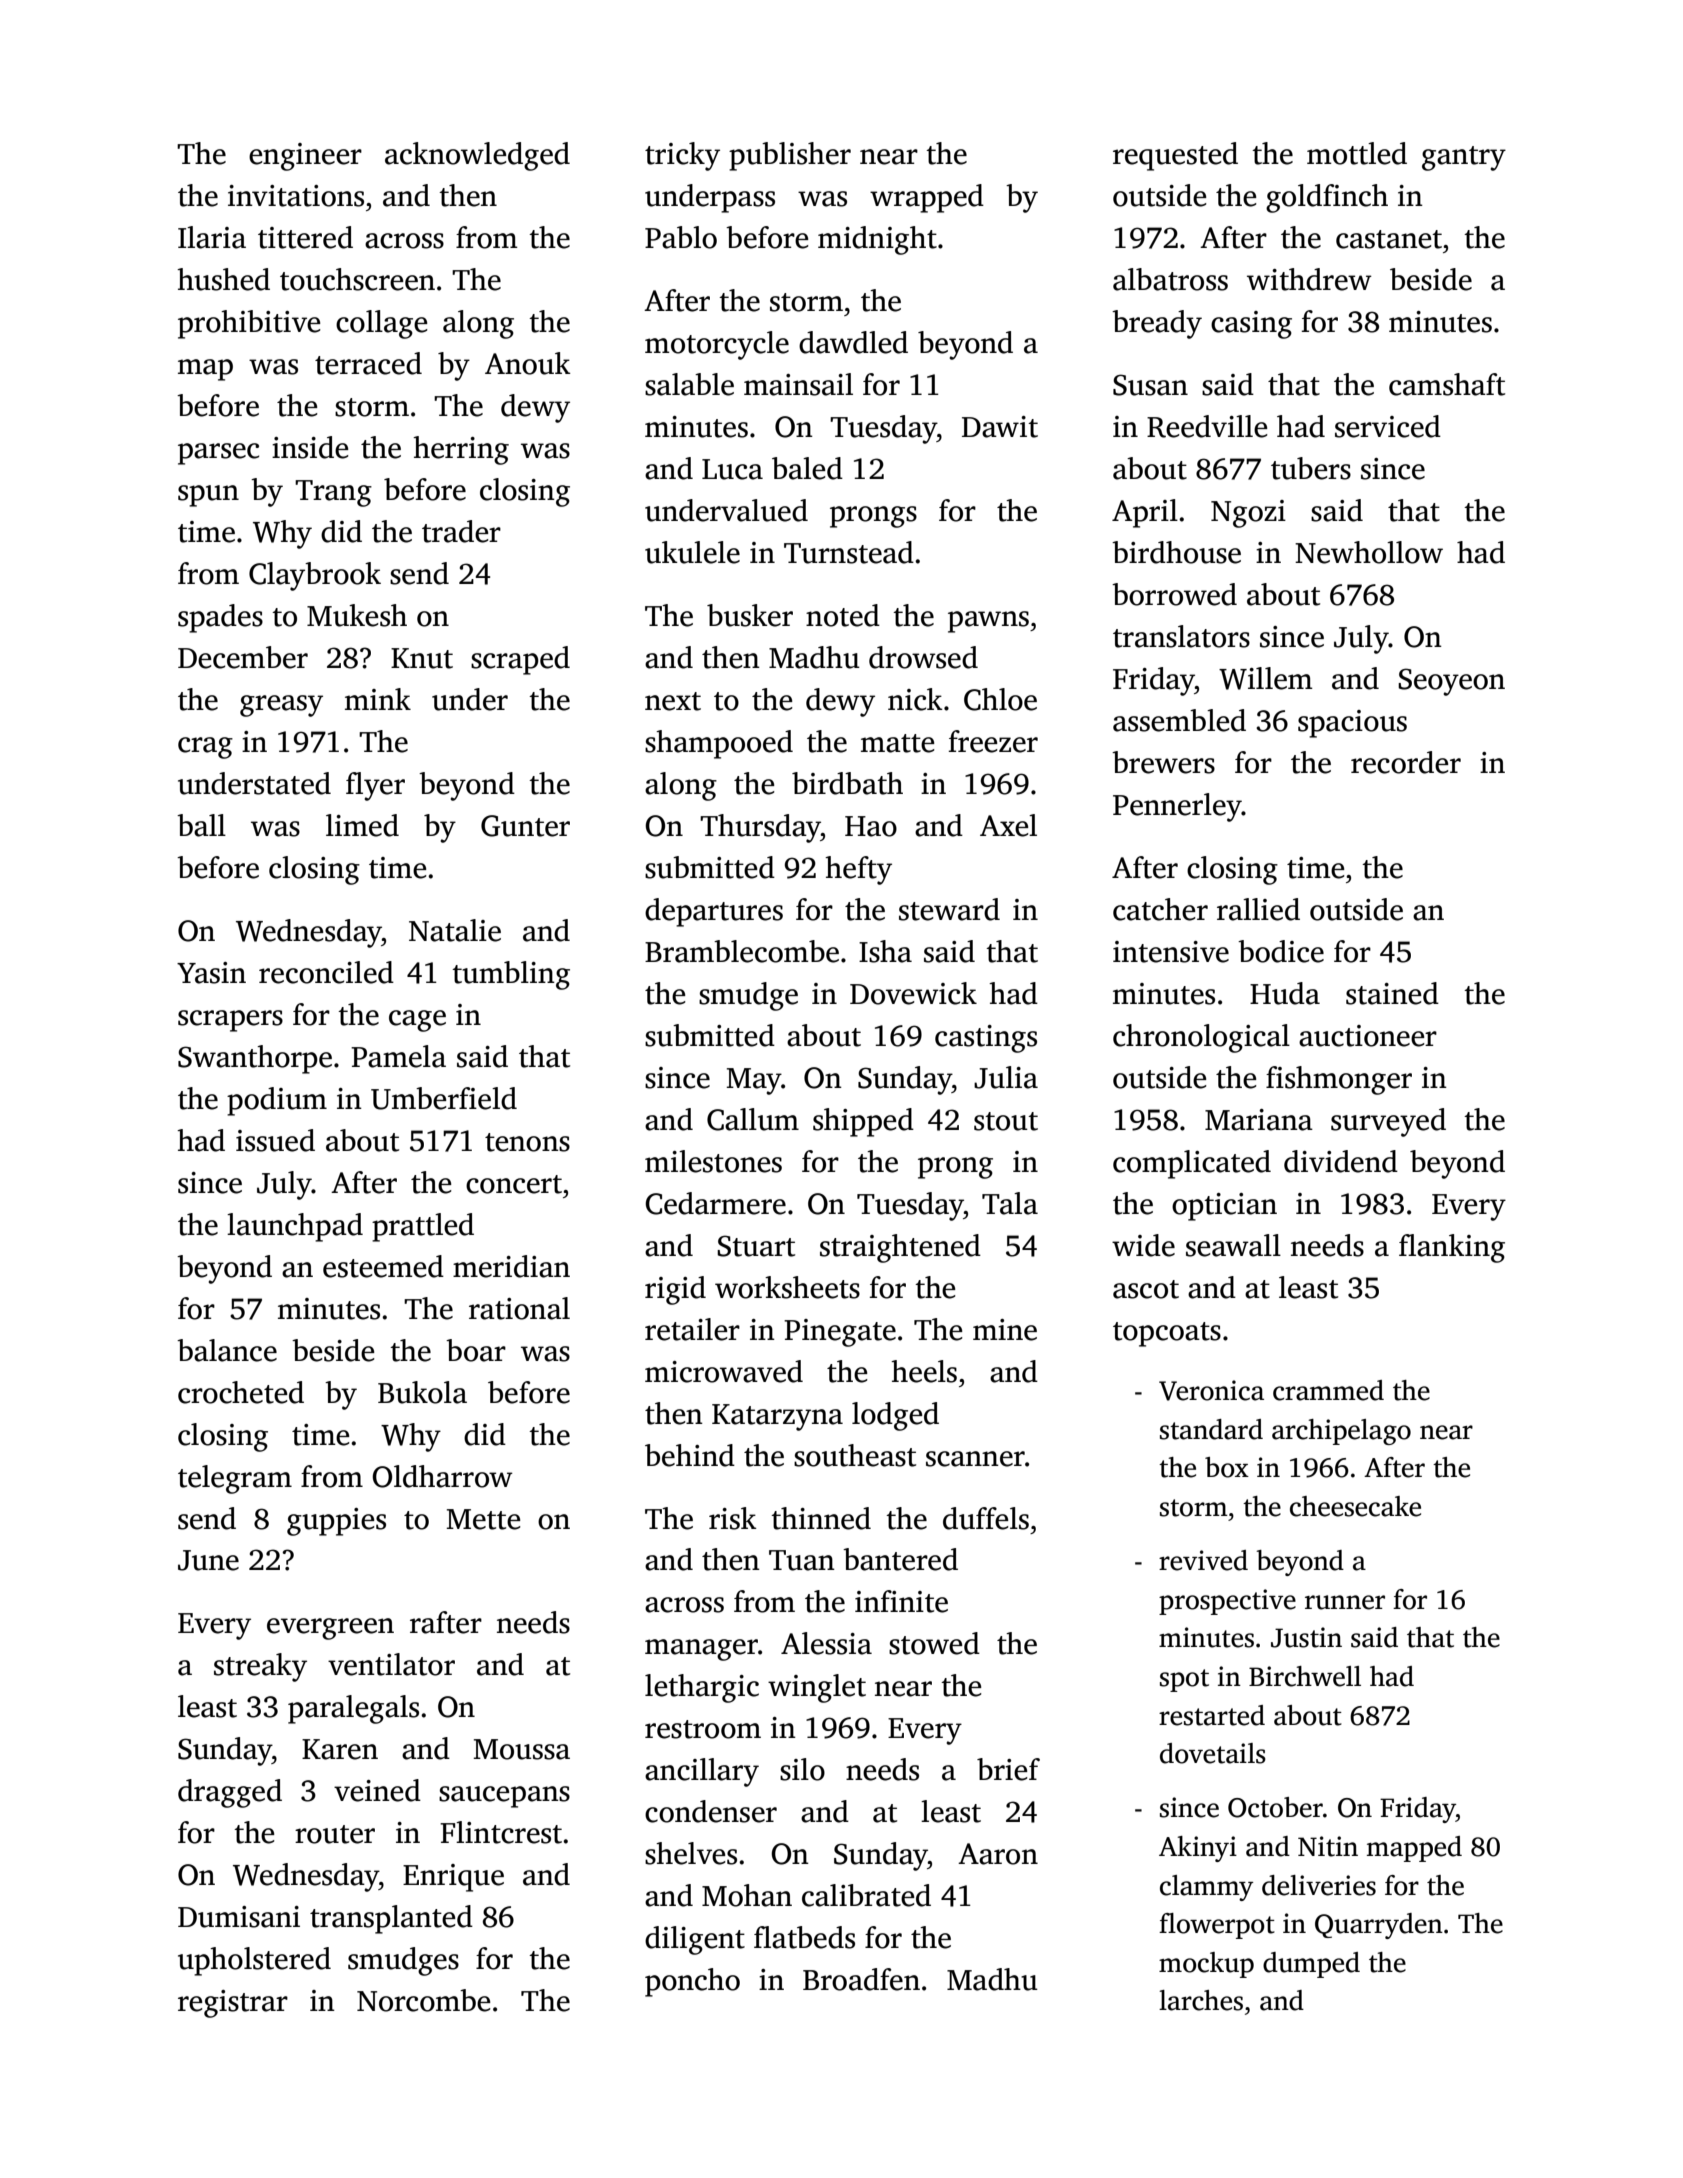 The width and height of the image is (1683, 2178). Describe the element at coordinates (305, 157) in the image. I see `engineer` at that location.
